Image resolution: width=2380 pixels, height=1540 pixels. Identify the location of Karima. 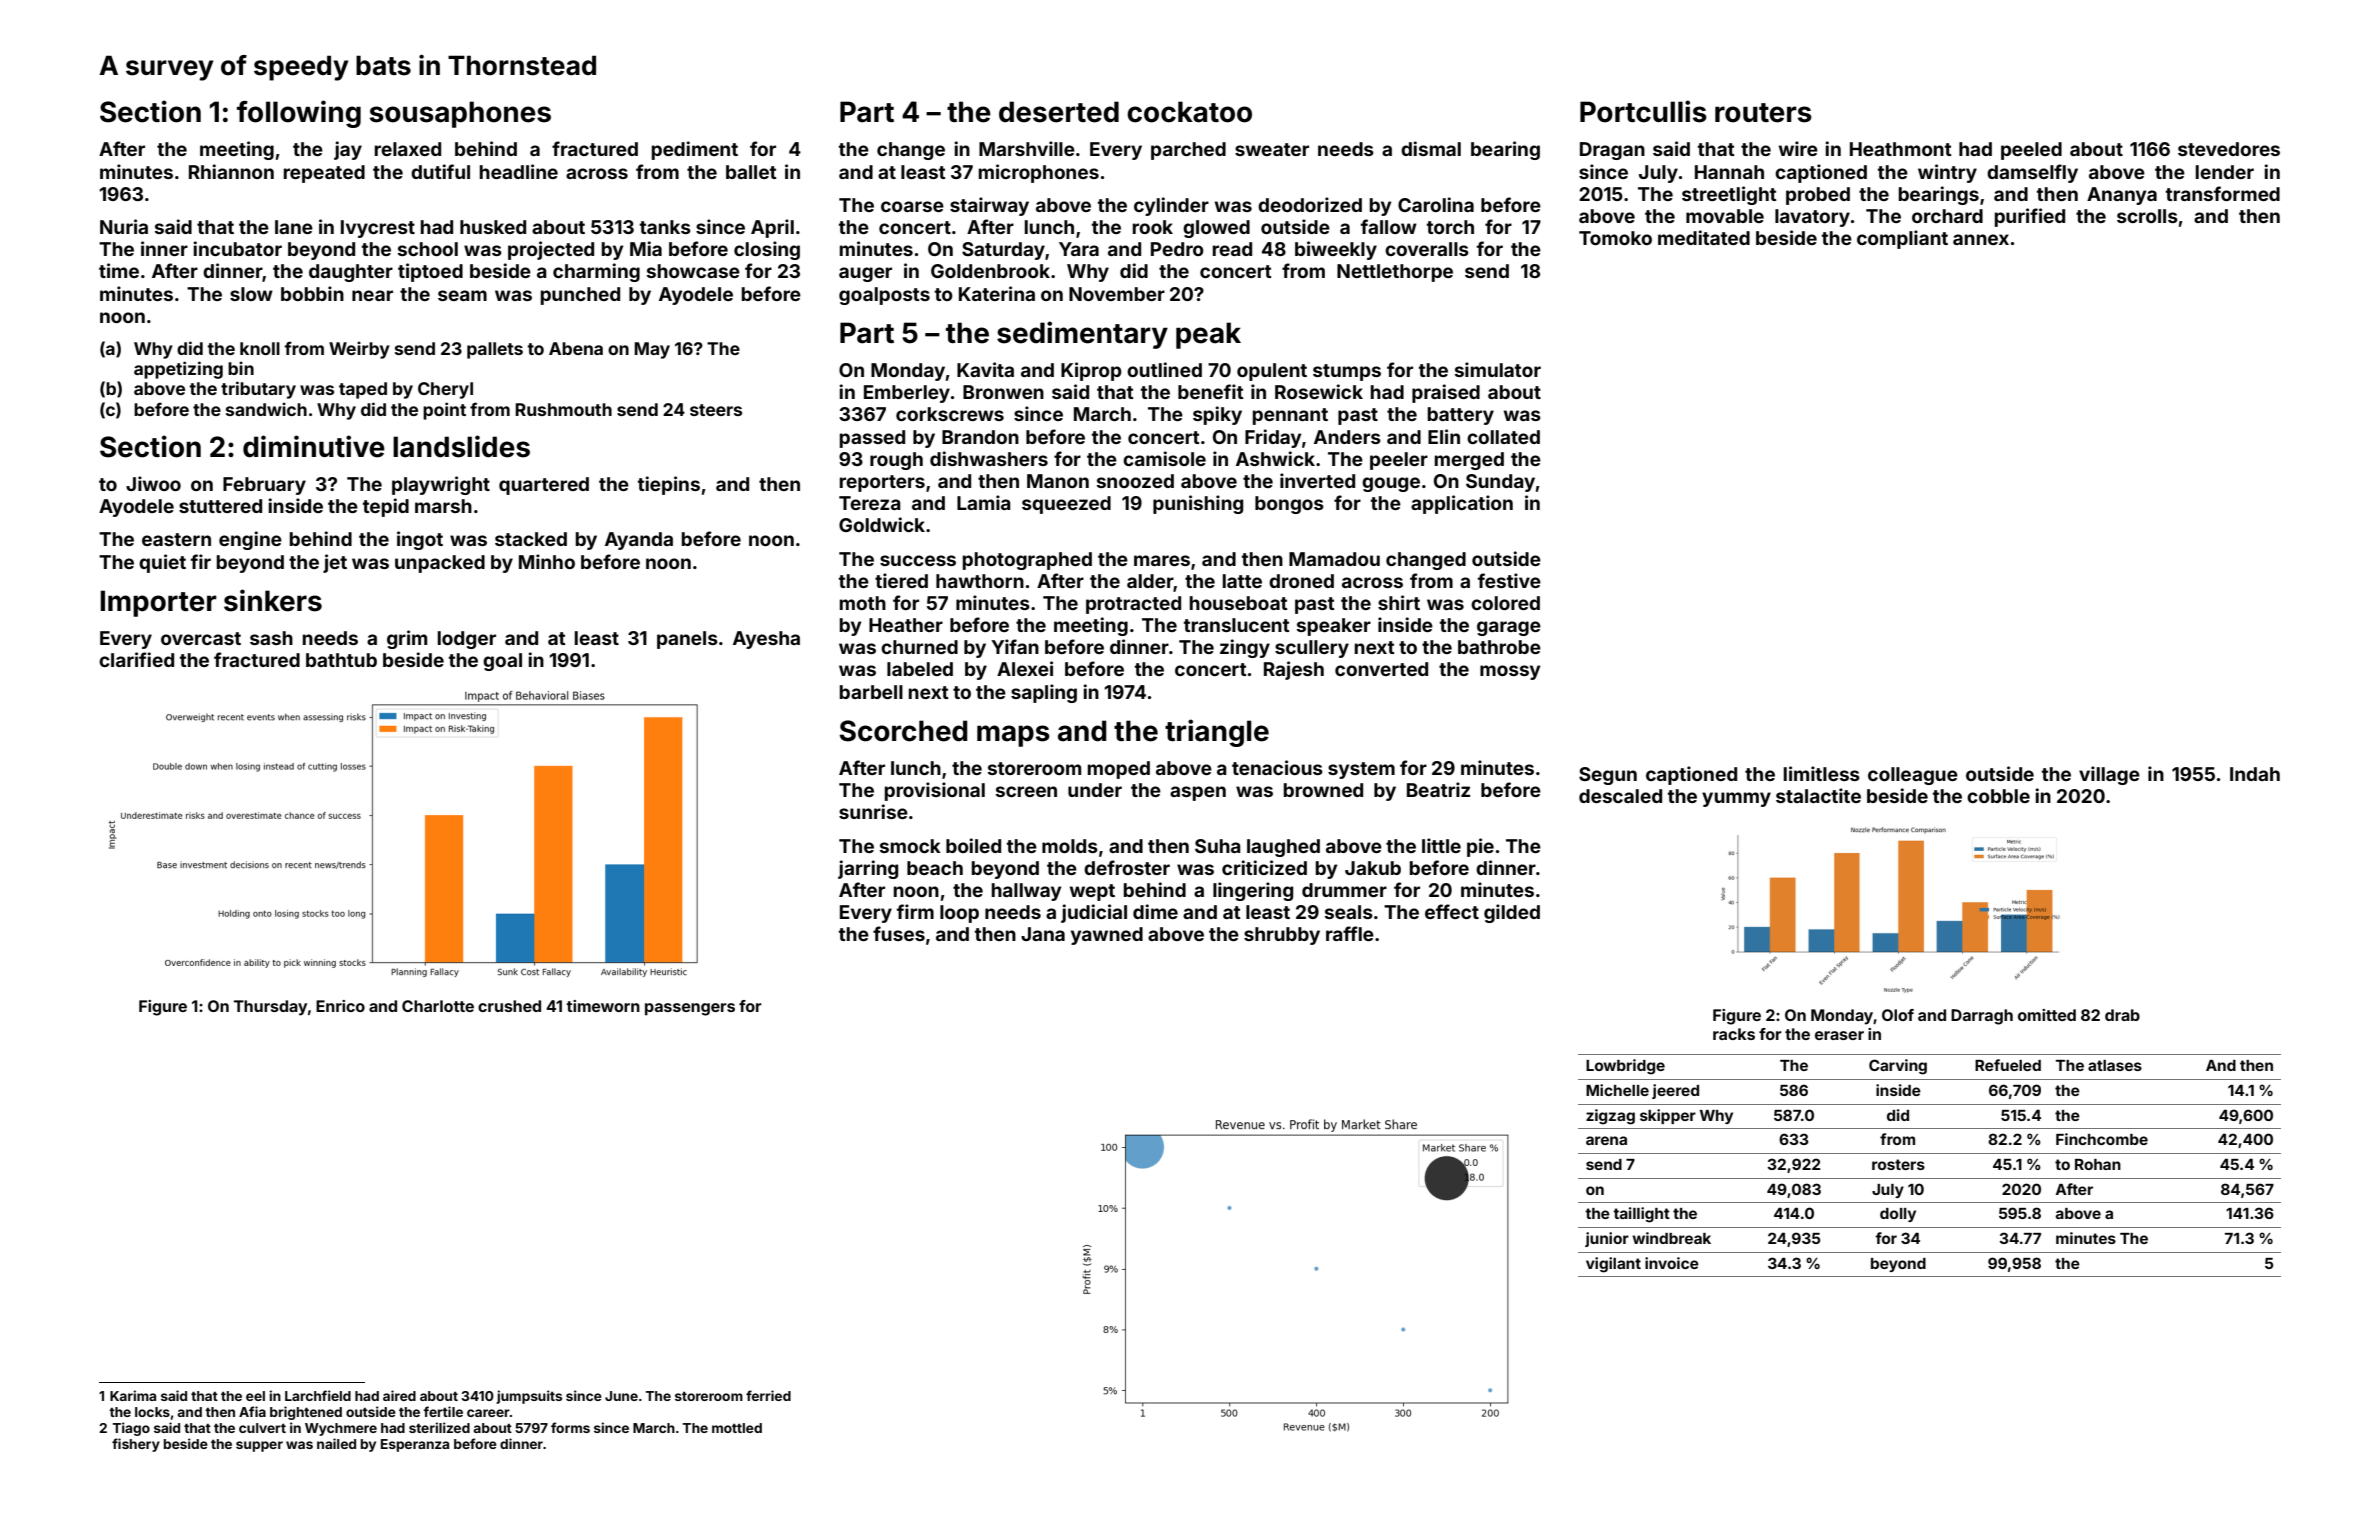
(133, 1395).
